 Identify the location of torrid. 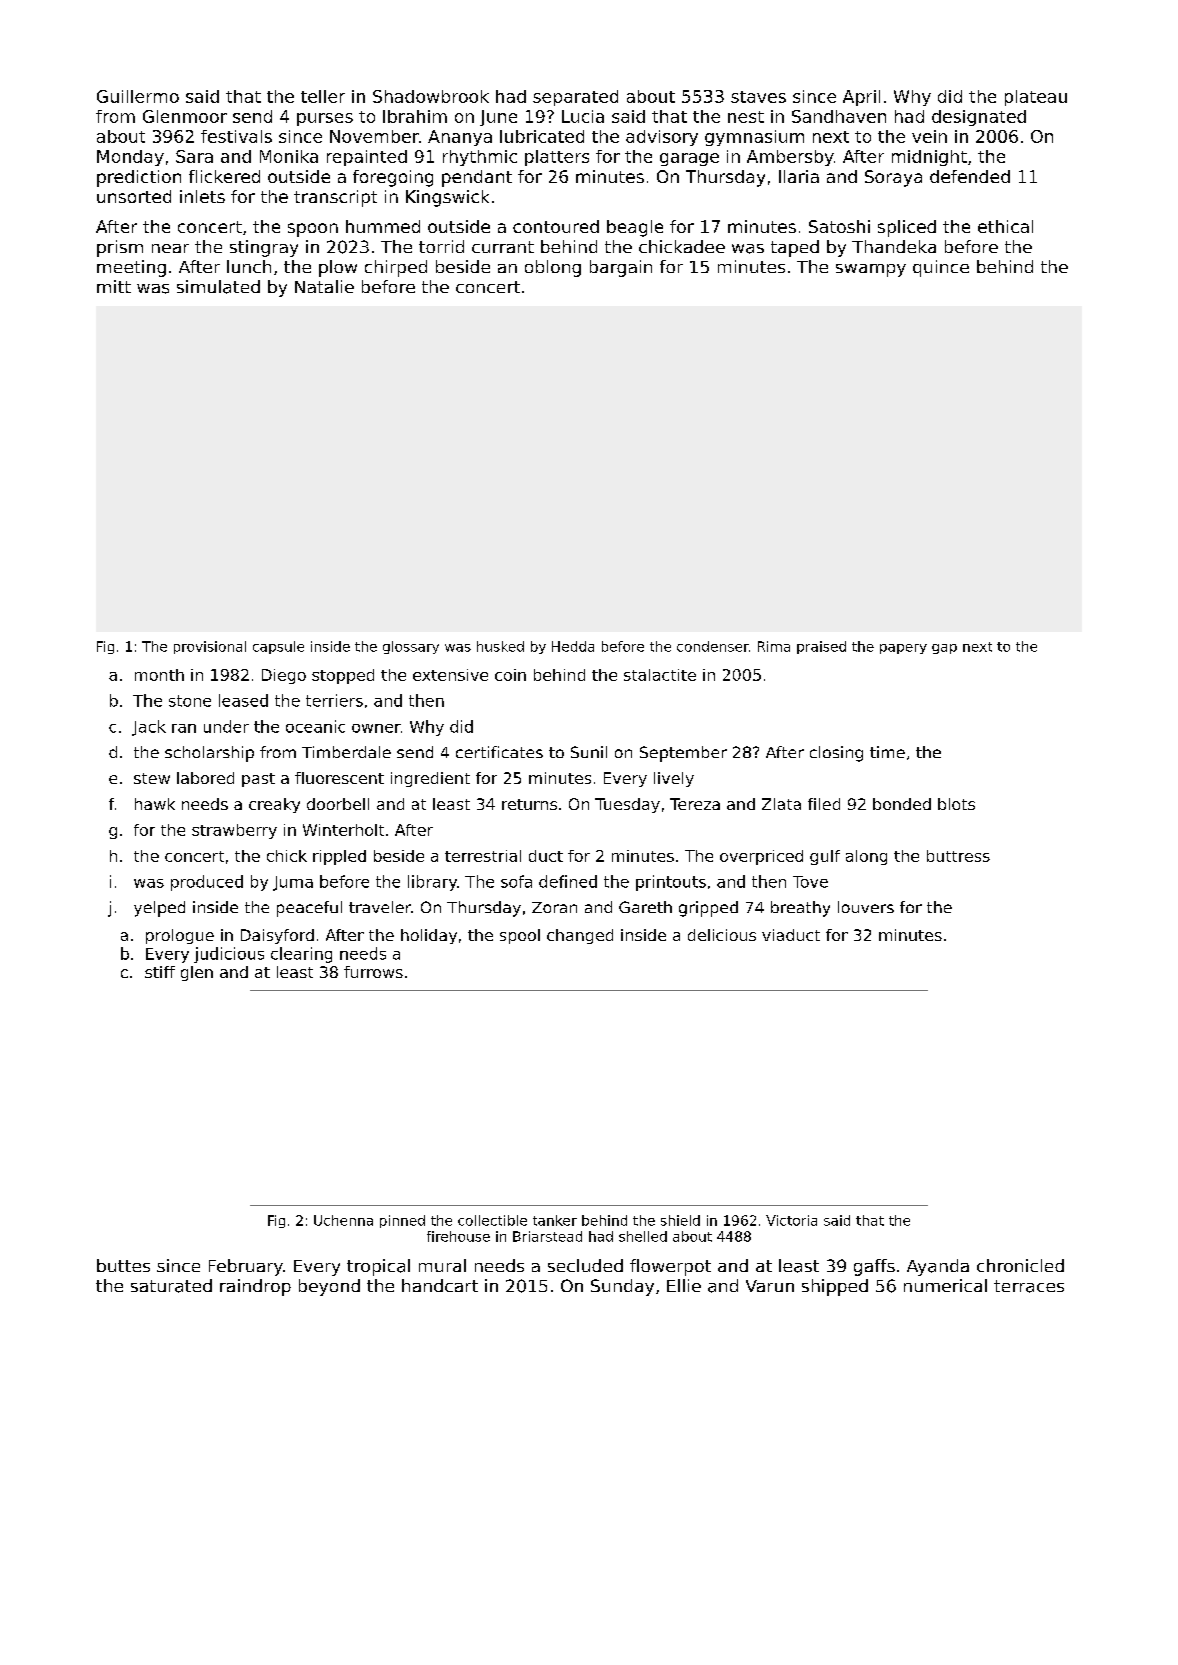
(441, 246).
